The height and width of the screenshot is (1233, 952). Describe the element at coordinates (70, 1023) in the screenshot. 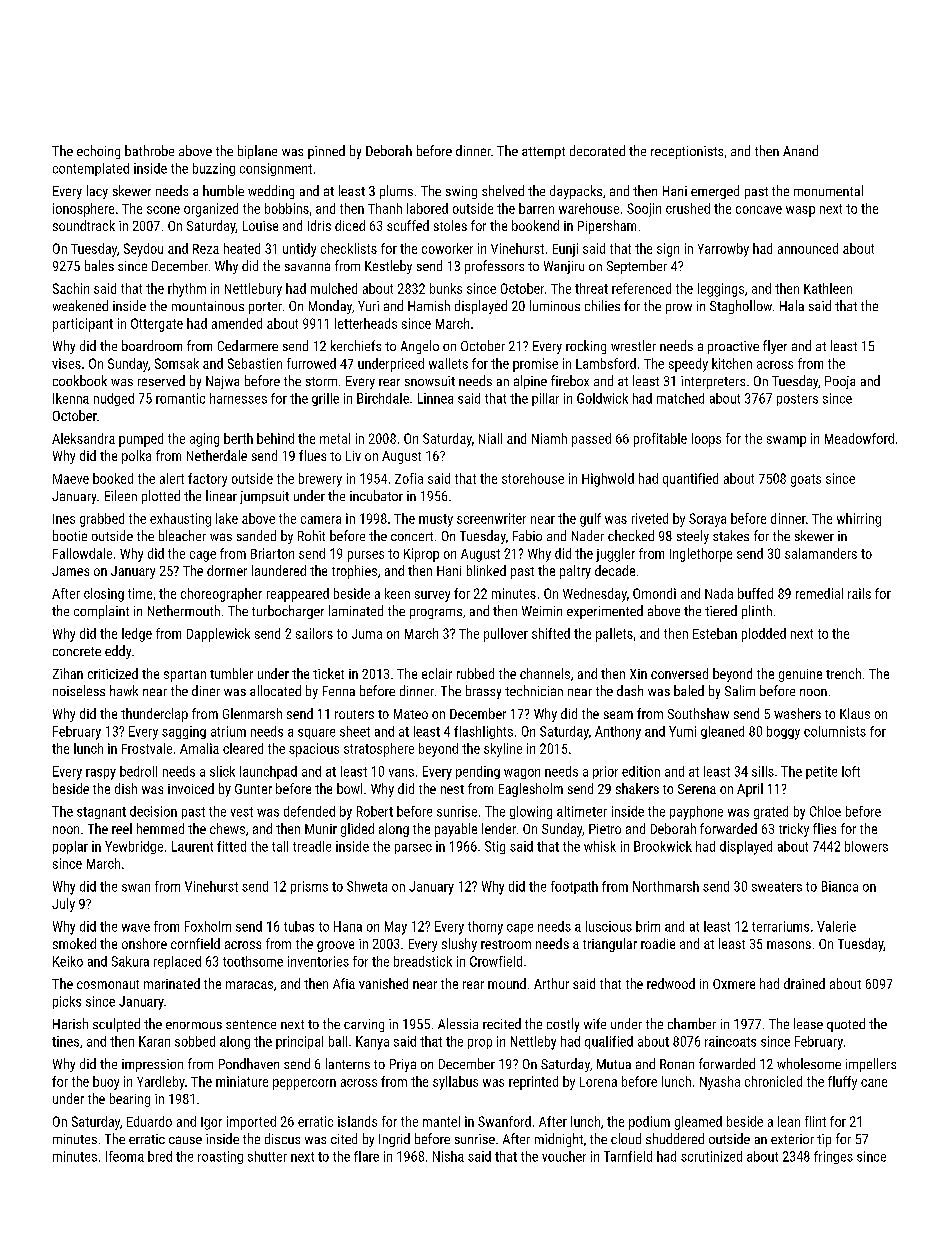

I see `Harish` at that location.
